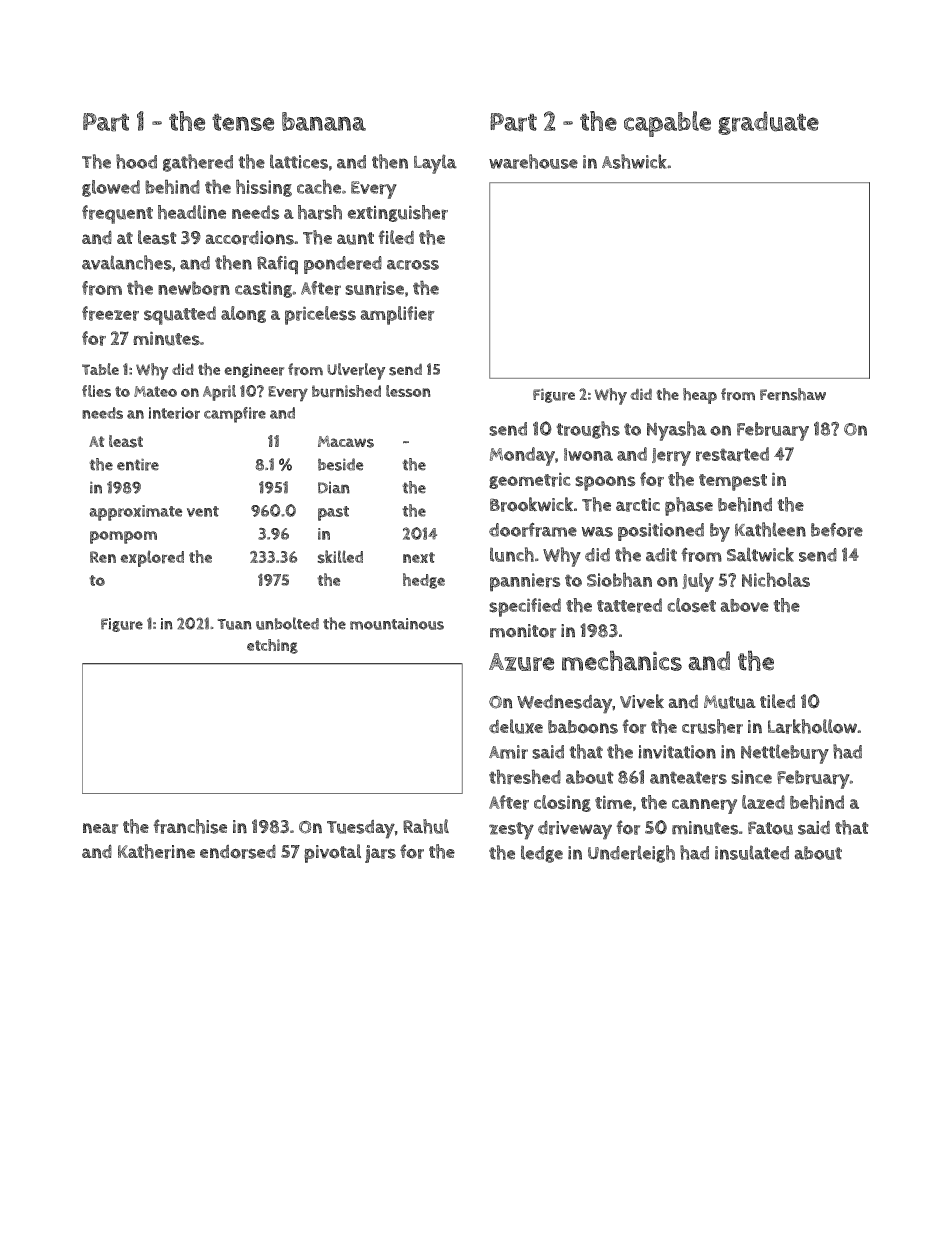 This document has width=952, height=1233. Describe the element at coordinates (136, 161) in the document. I see `hood` at that location.
